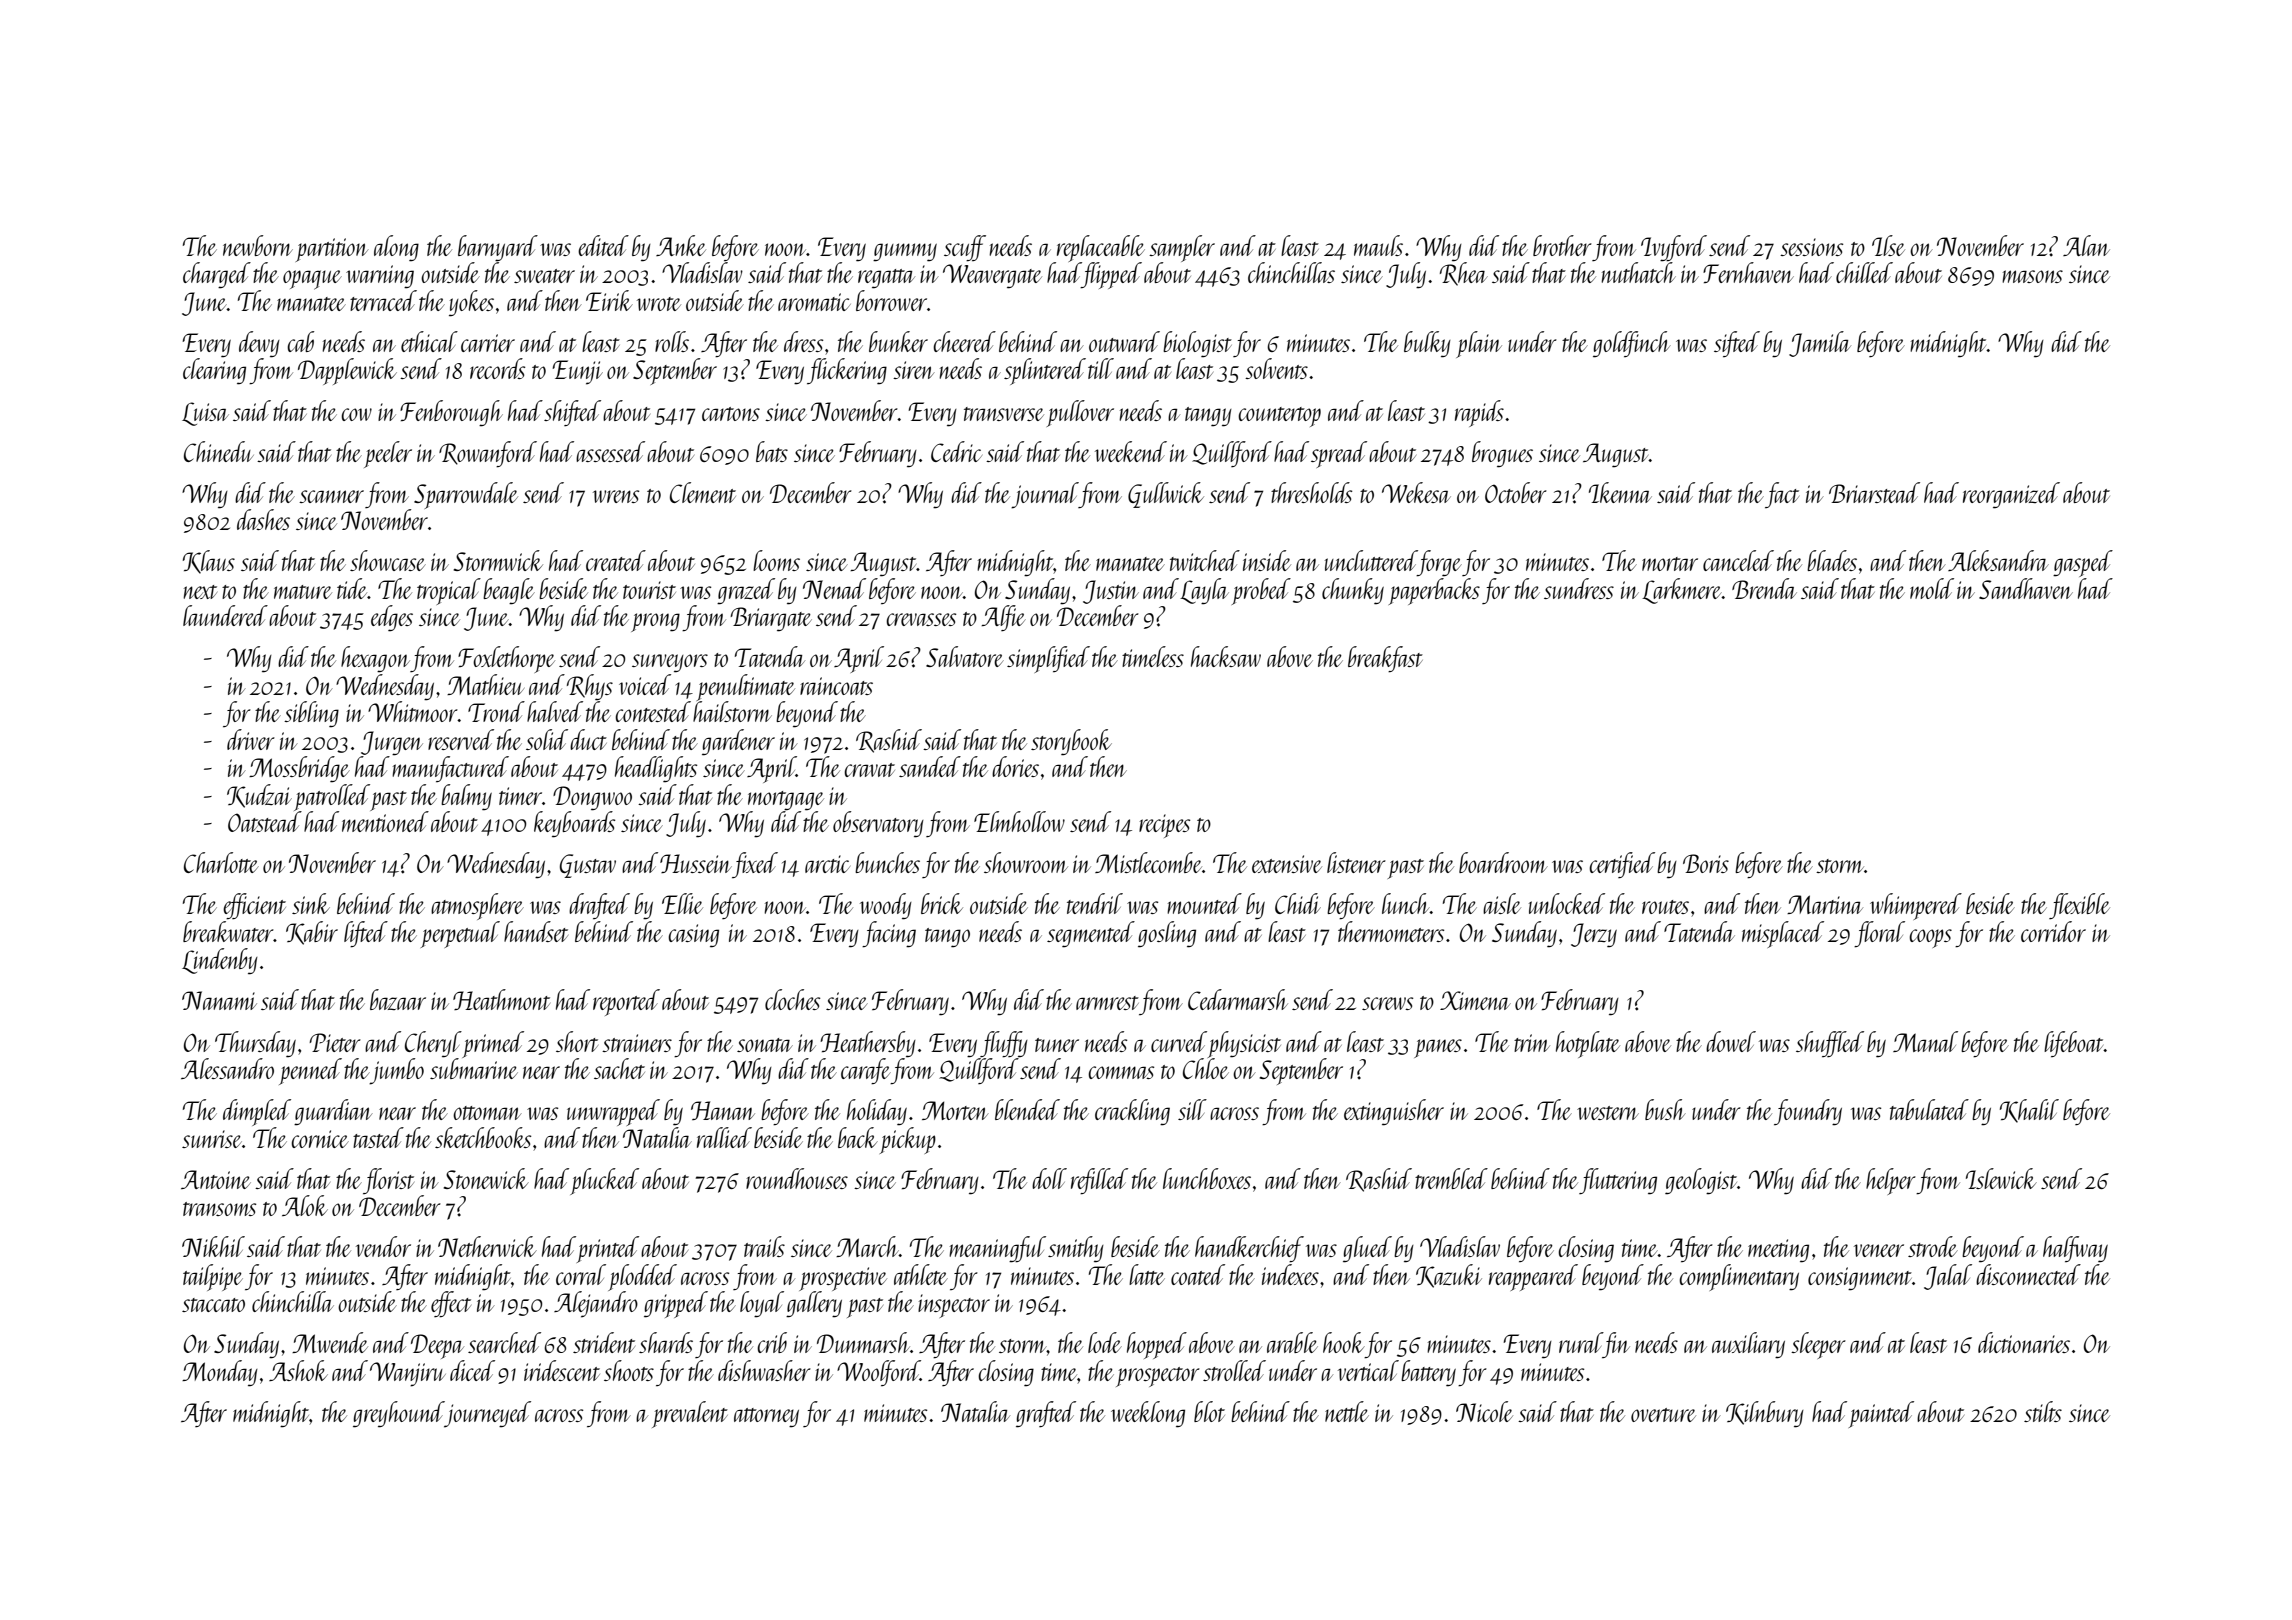  I want to click on masons, so click(2032, 276).
